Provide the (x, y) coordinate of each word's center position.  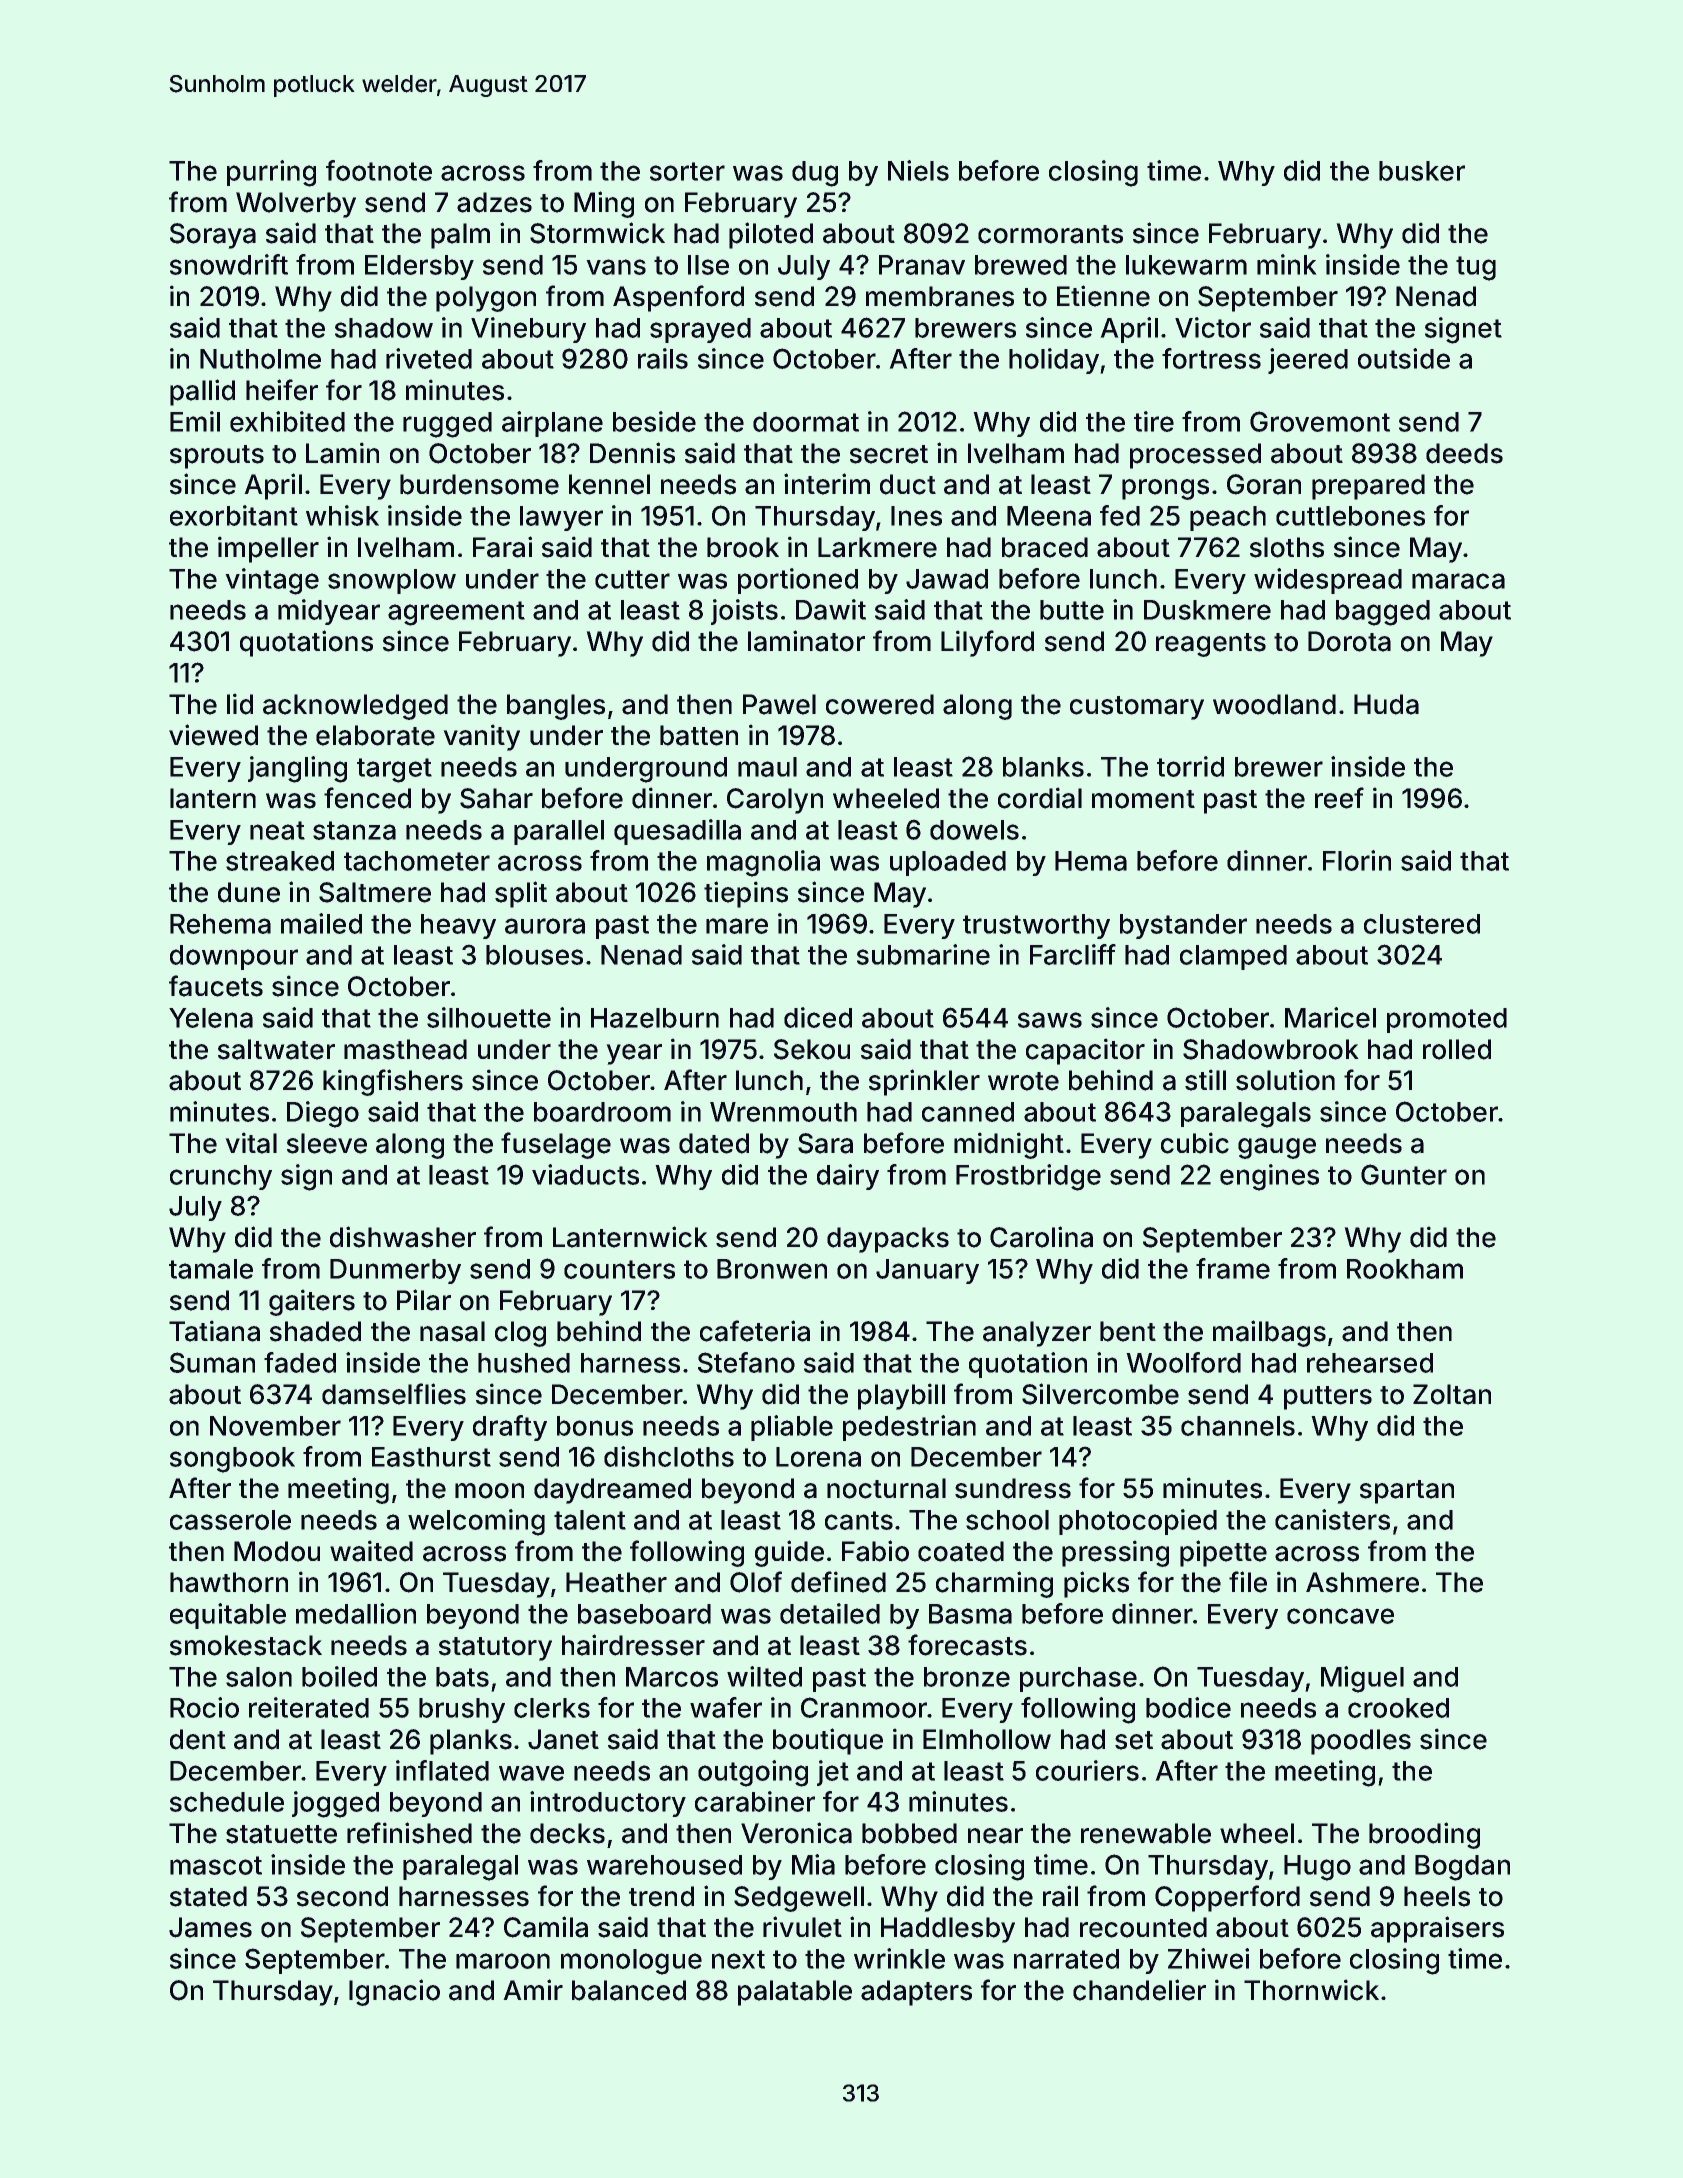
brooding (1424, 1835)
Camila (546, 1927)
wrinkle (899, 1958)
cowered (880, 704)
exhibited (287, 421)
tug (1476, 268)
